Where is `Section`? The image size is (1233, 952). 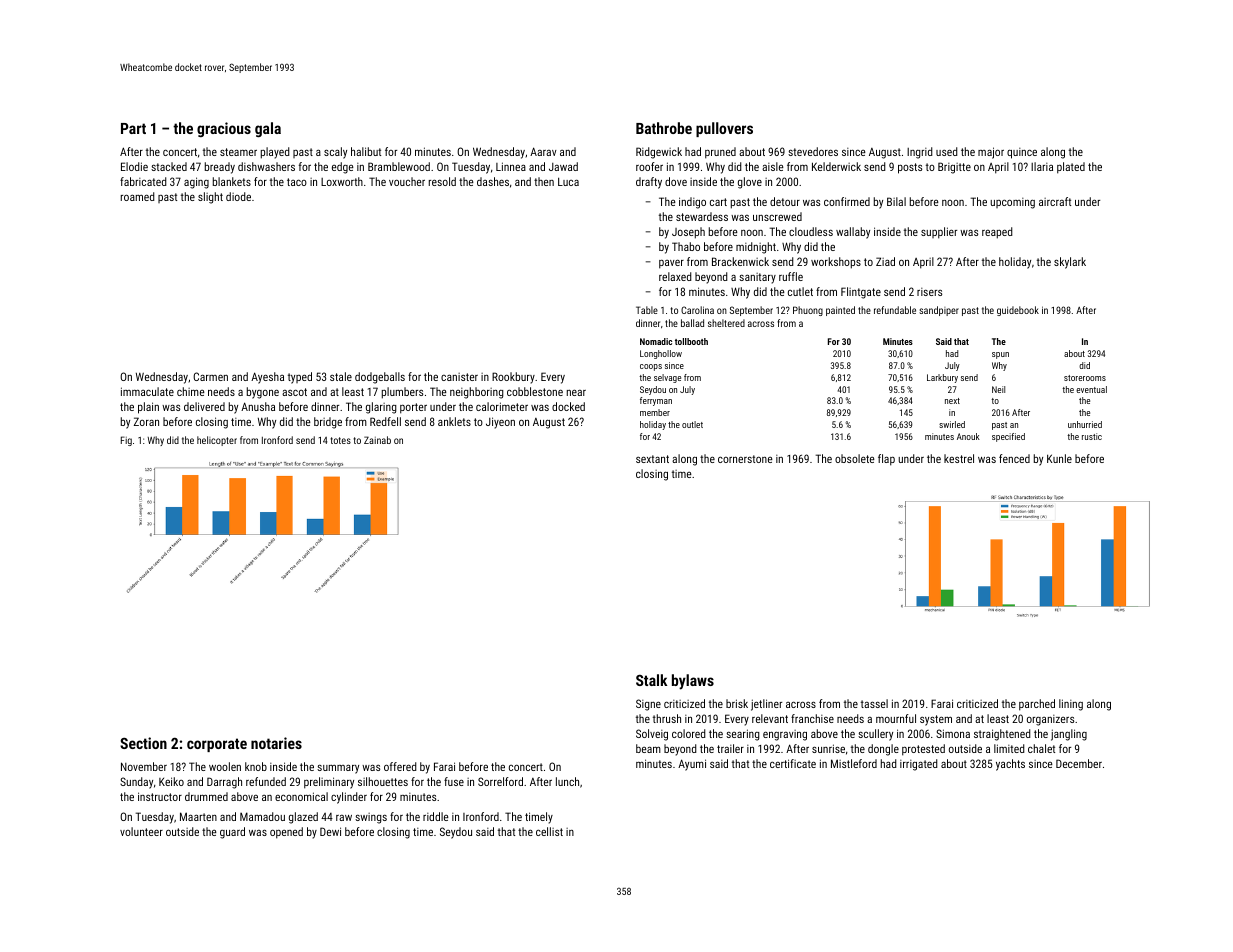 Section is located at coordinates (143, 743).
